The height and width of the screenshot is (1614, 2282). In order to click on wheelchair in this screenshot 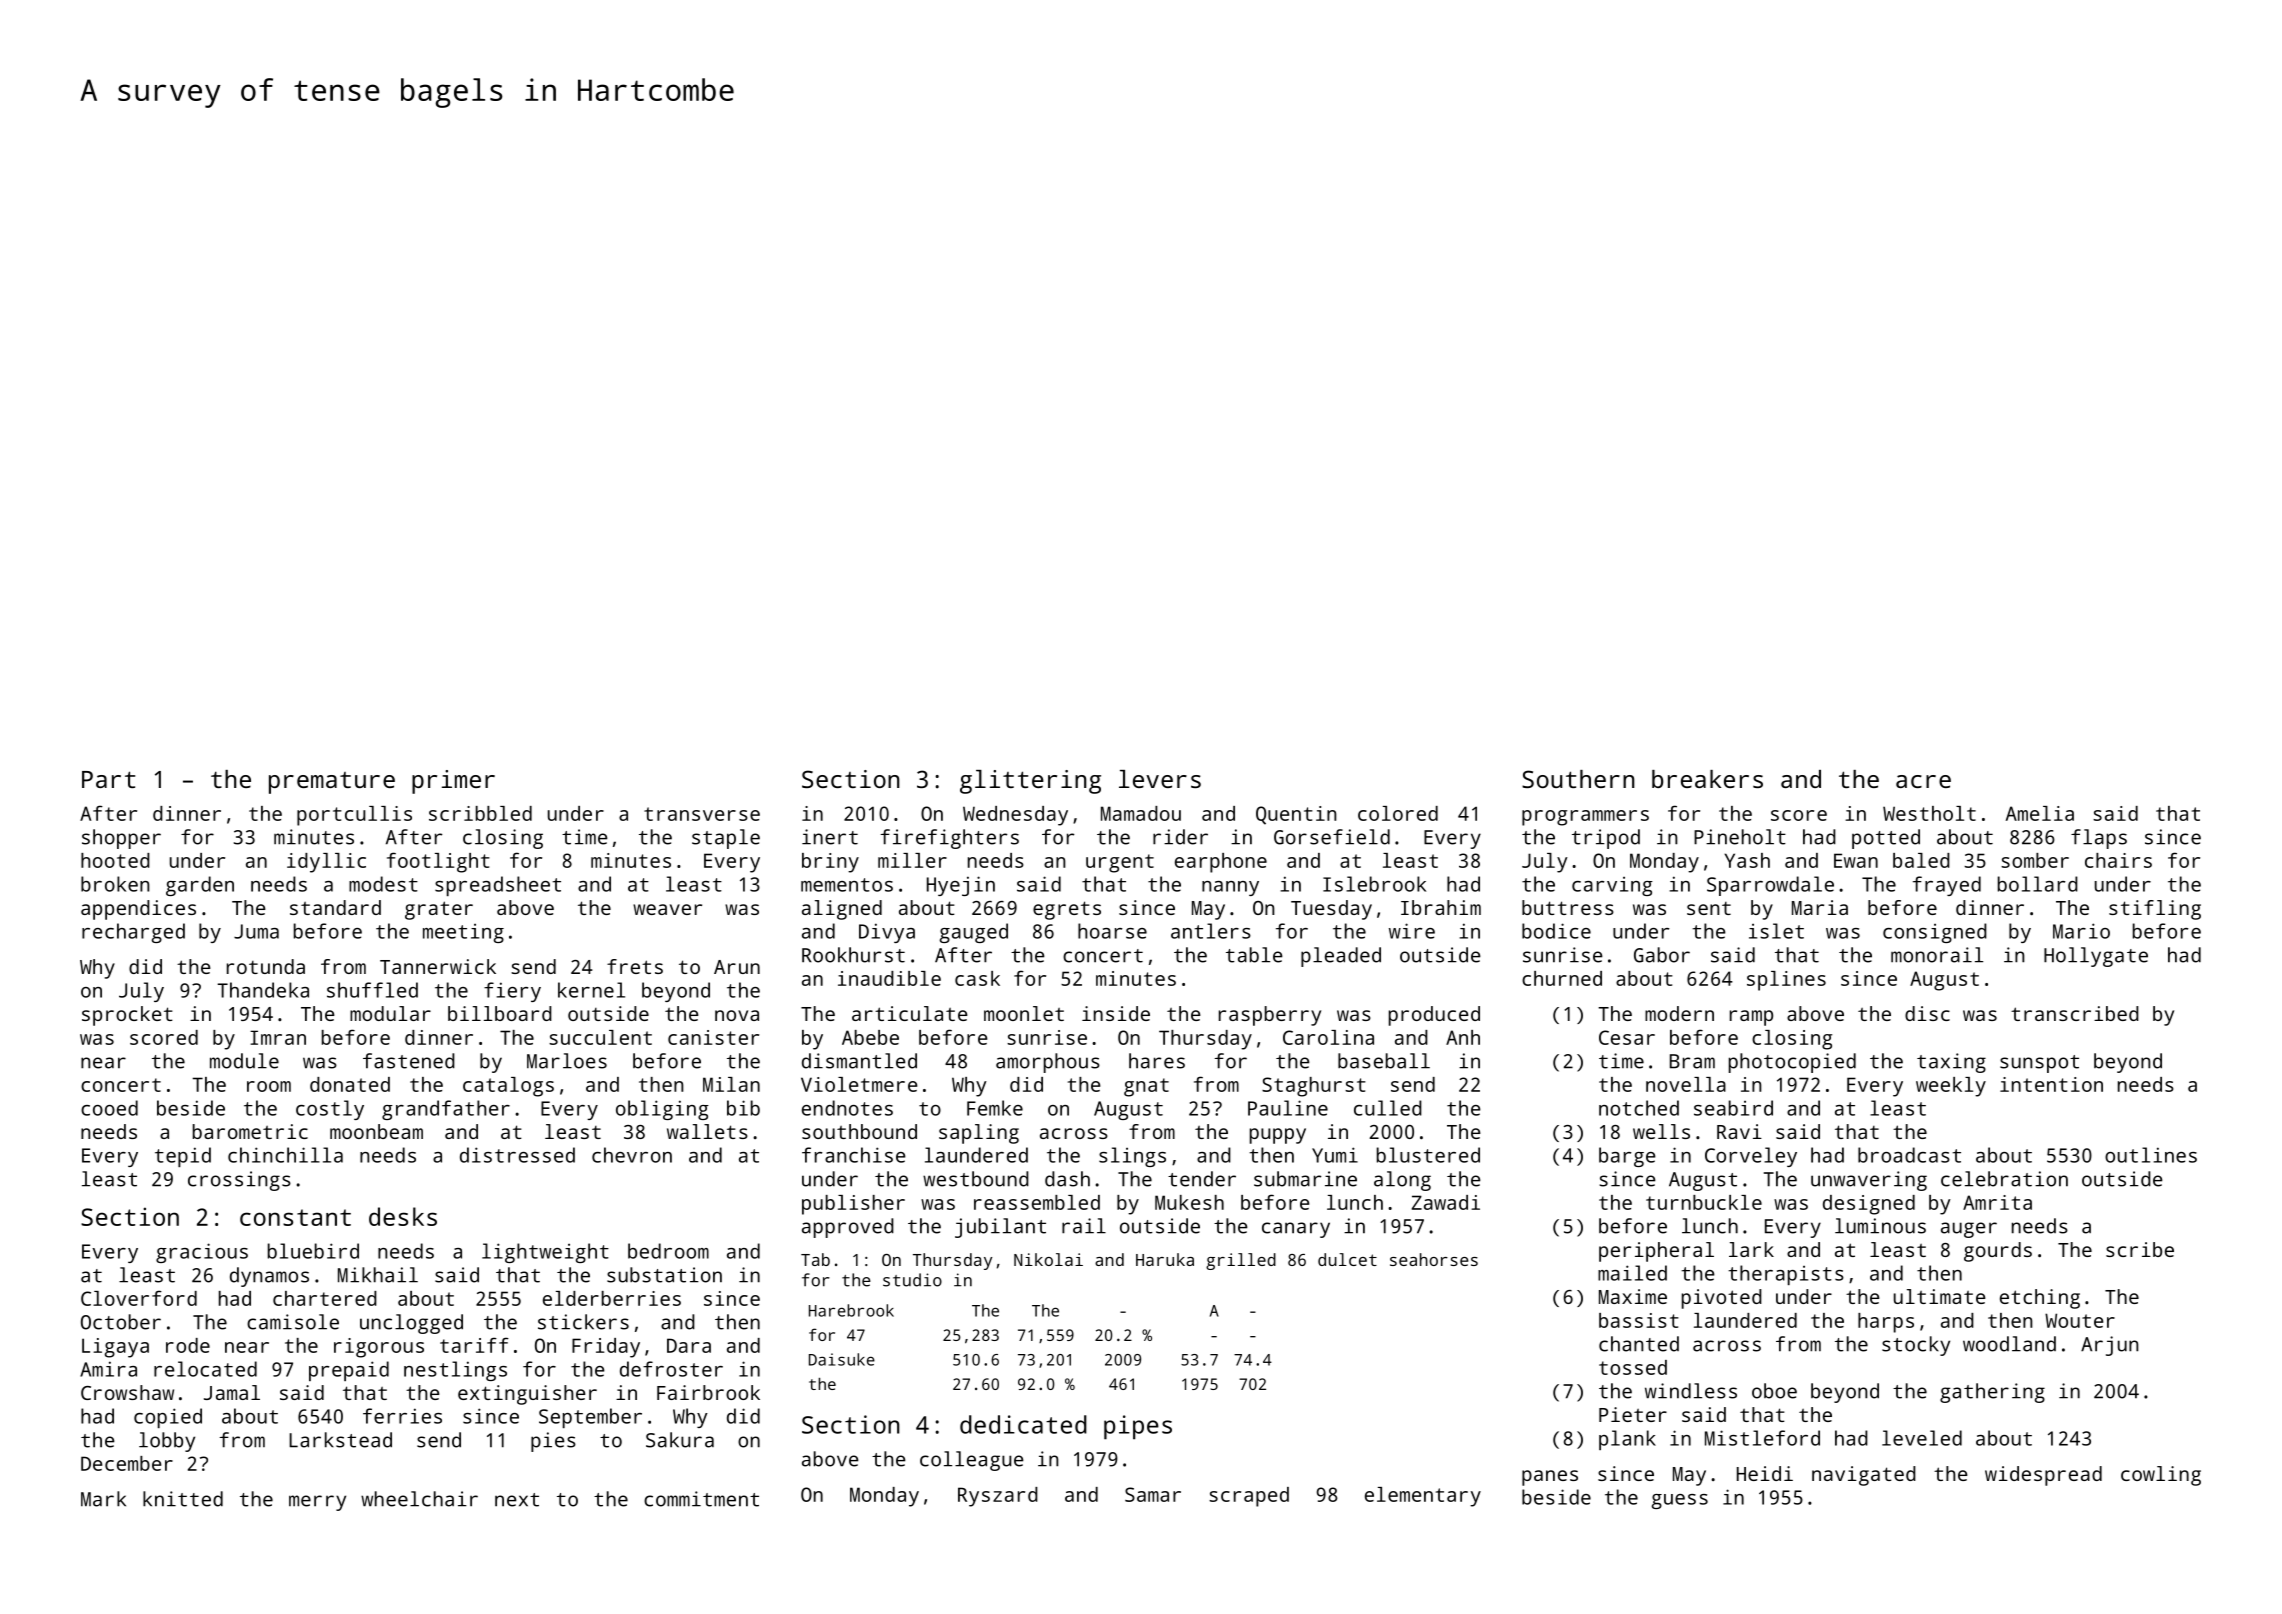, I will do `click(419, 1499)`.
